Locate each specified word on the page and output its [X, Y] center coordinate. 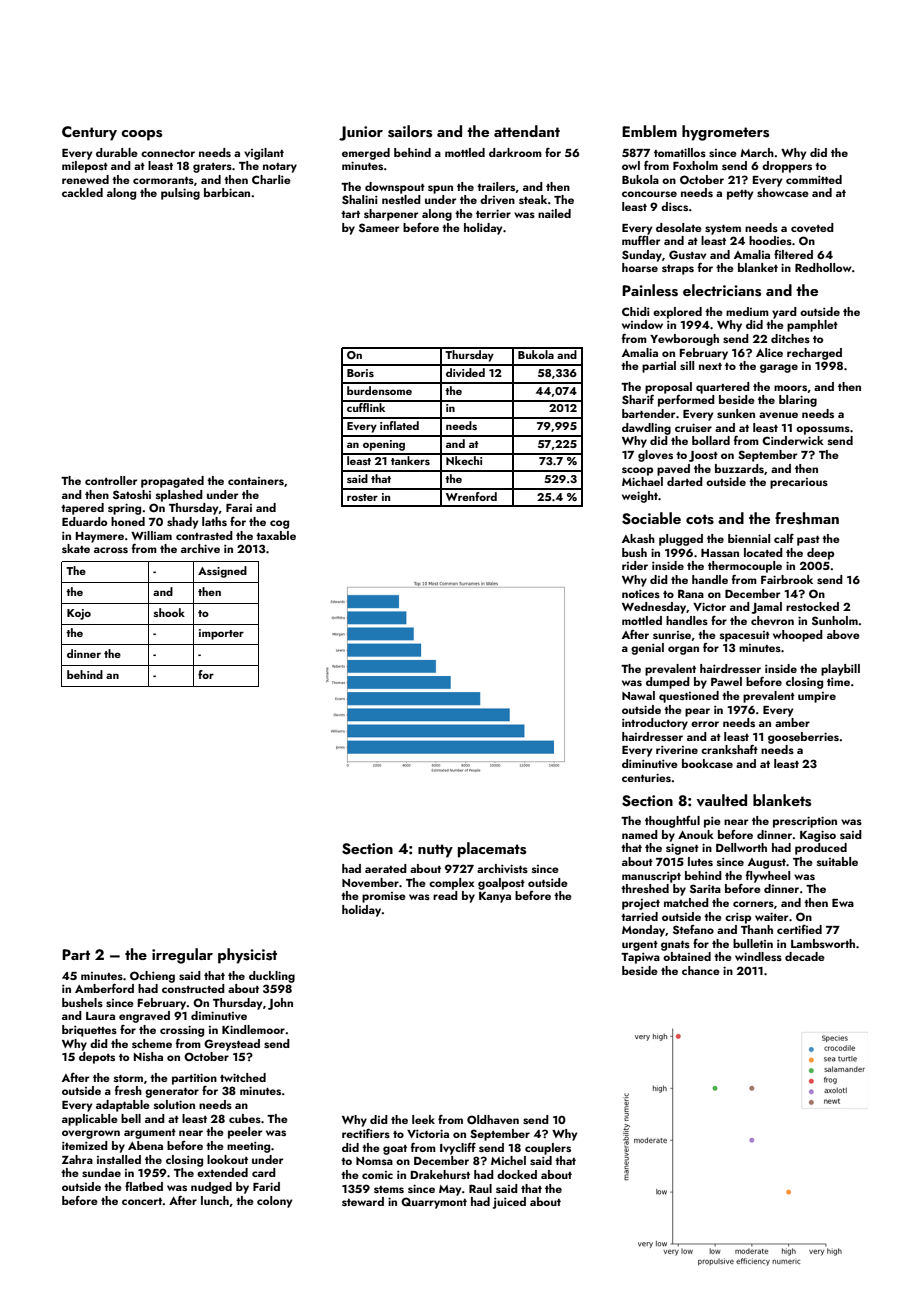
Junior [361, 133]
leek [423, 1119]
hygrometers [725, 133]
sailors [410, 131]
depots [97, 1058]
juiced [509, 1203]
